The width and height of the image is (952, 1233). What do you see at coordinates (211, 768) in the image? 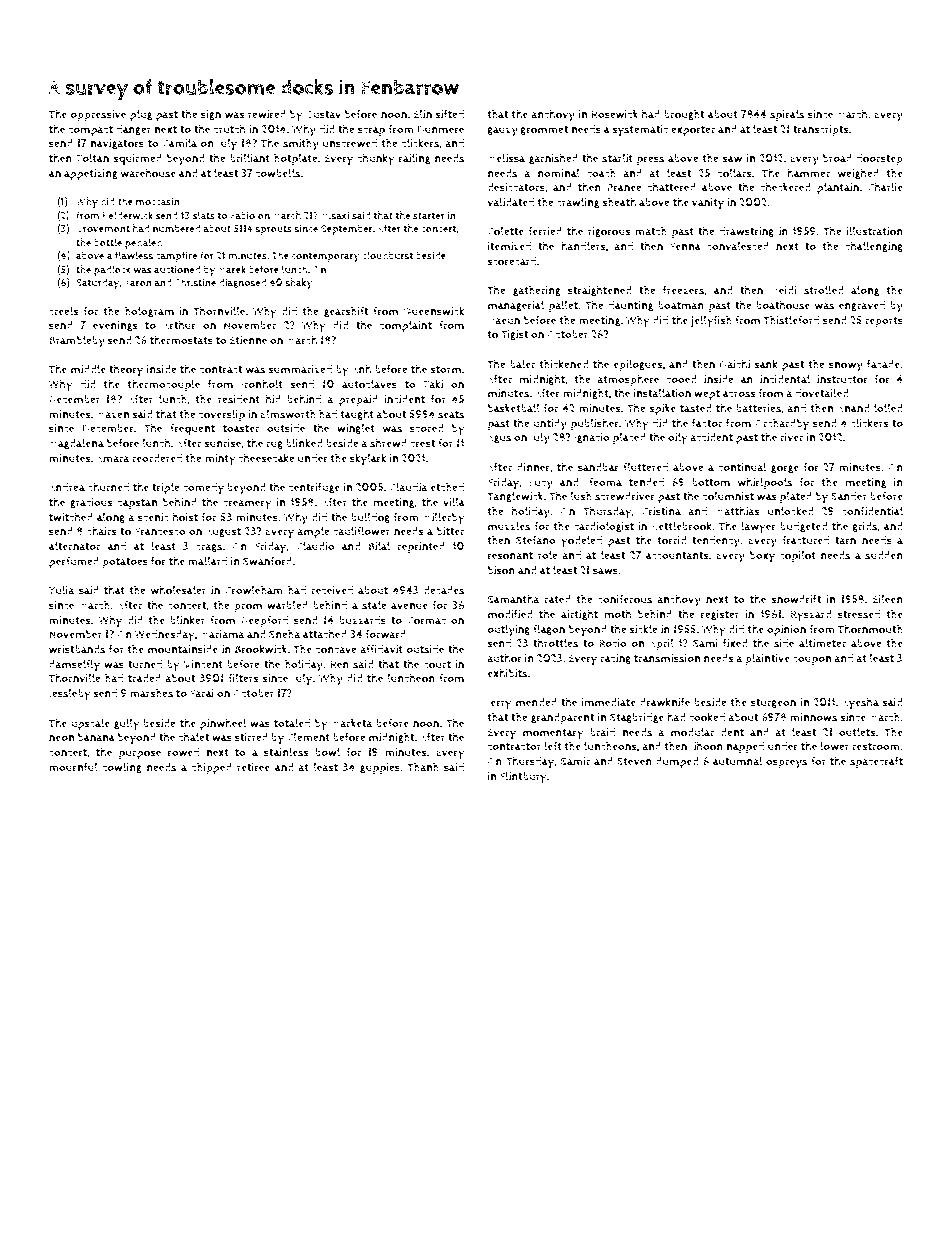
I see `chipped` at bounding box center [211, 768].
